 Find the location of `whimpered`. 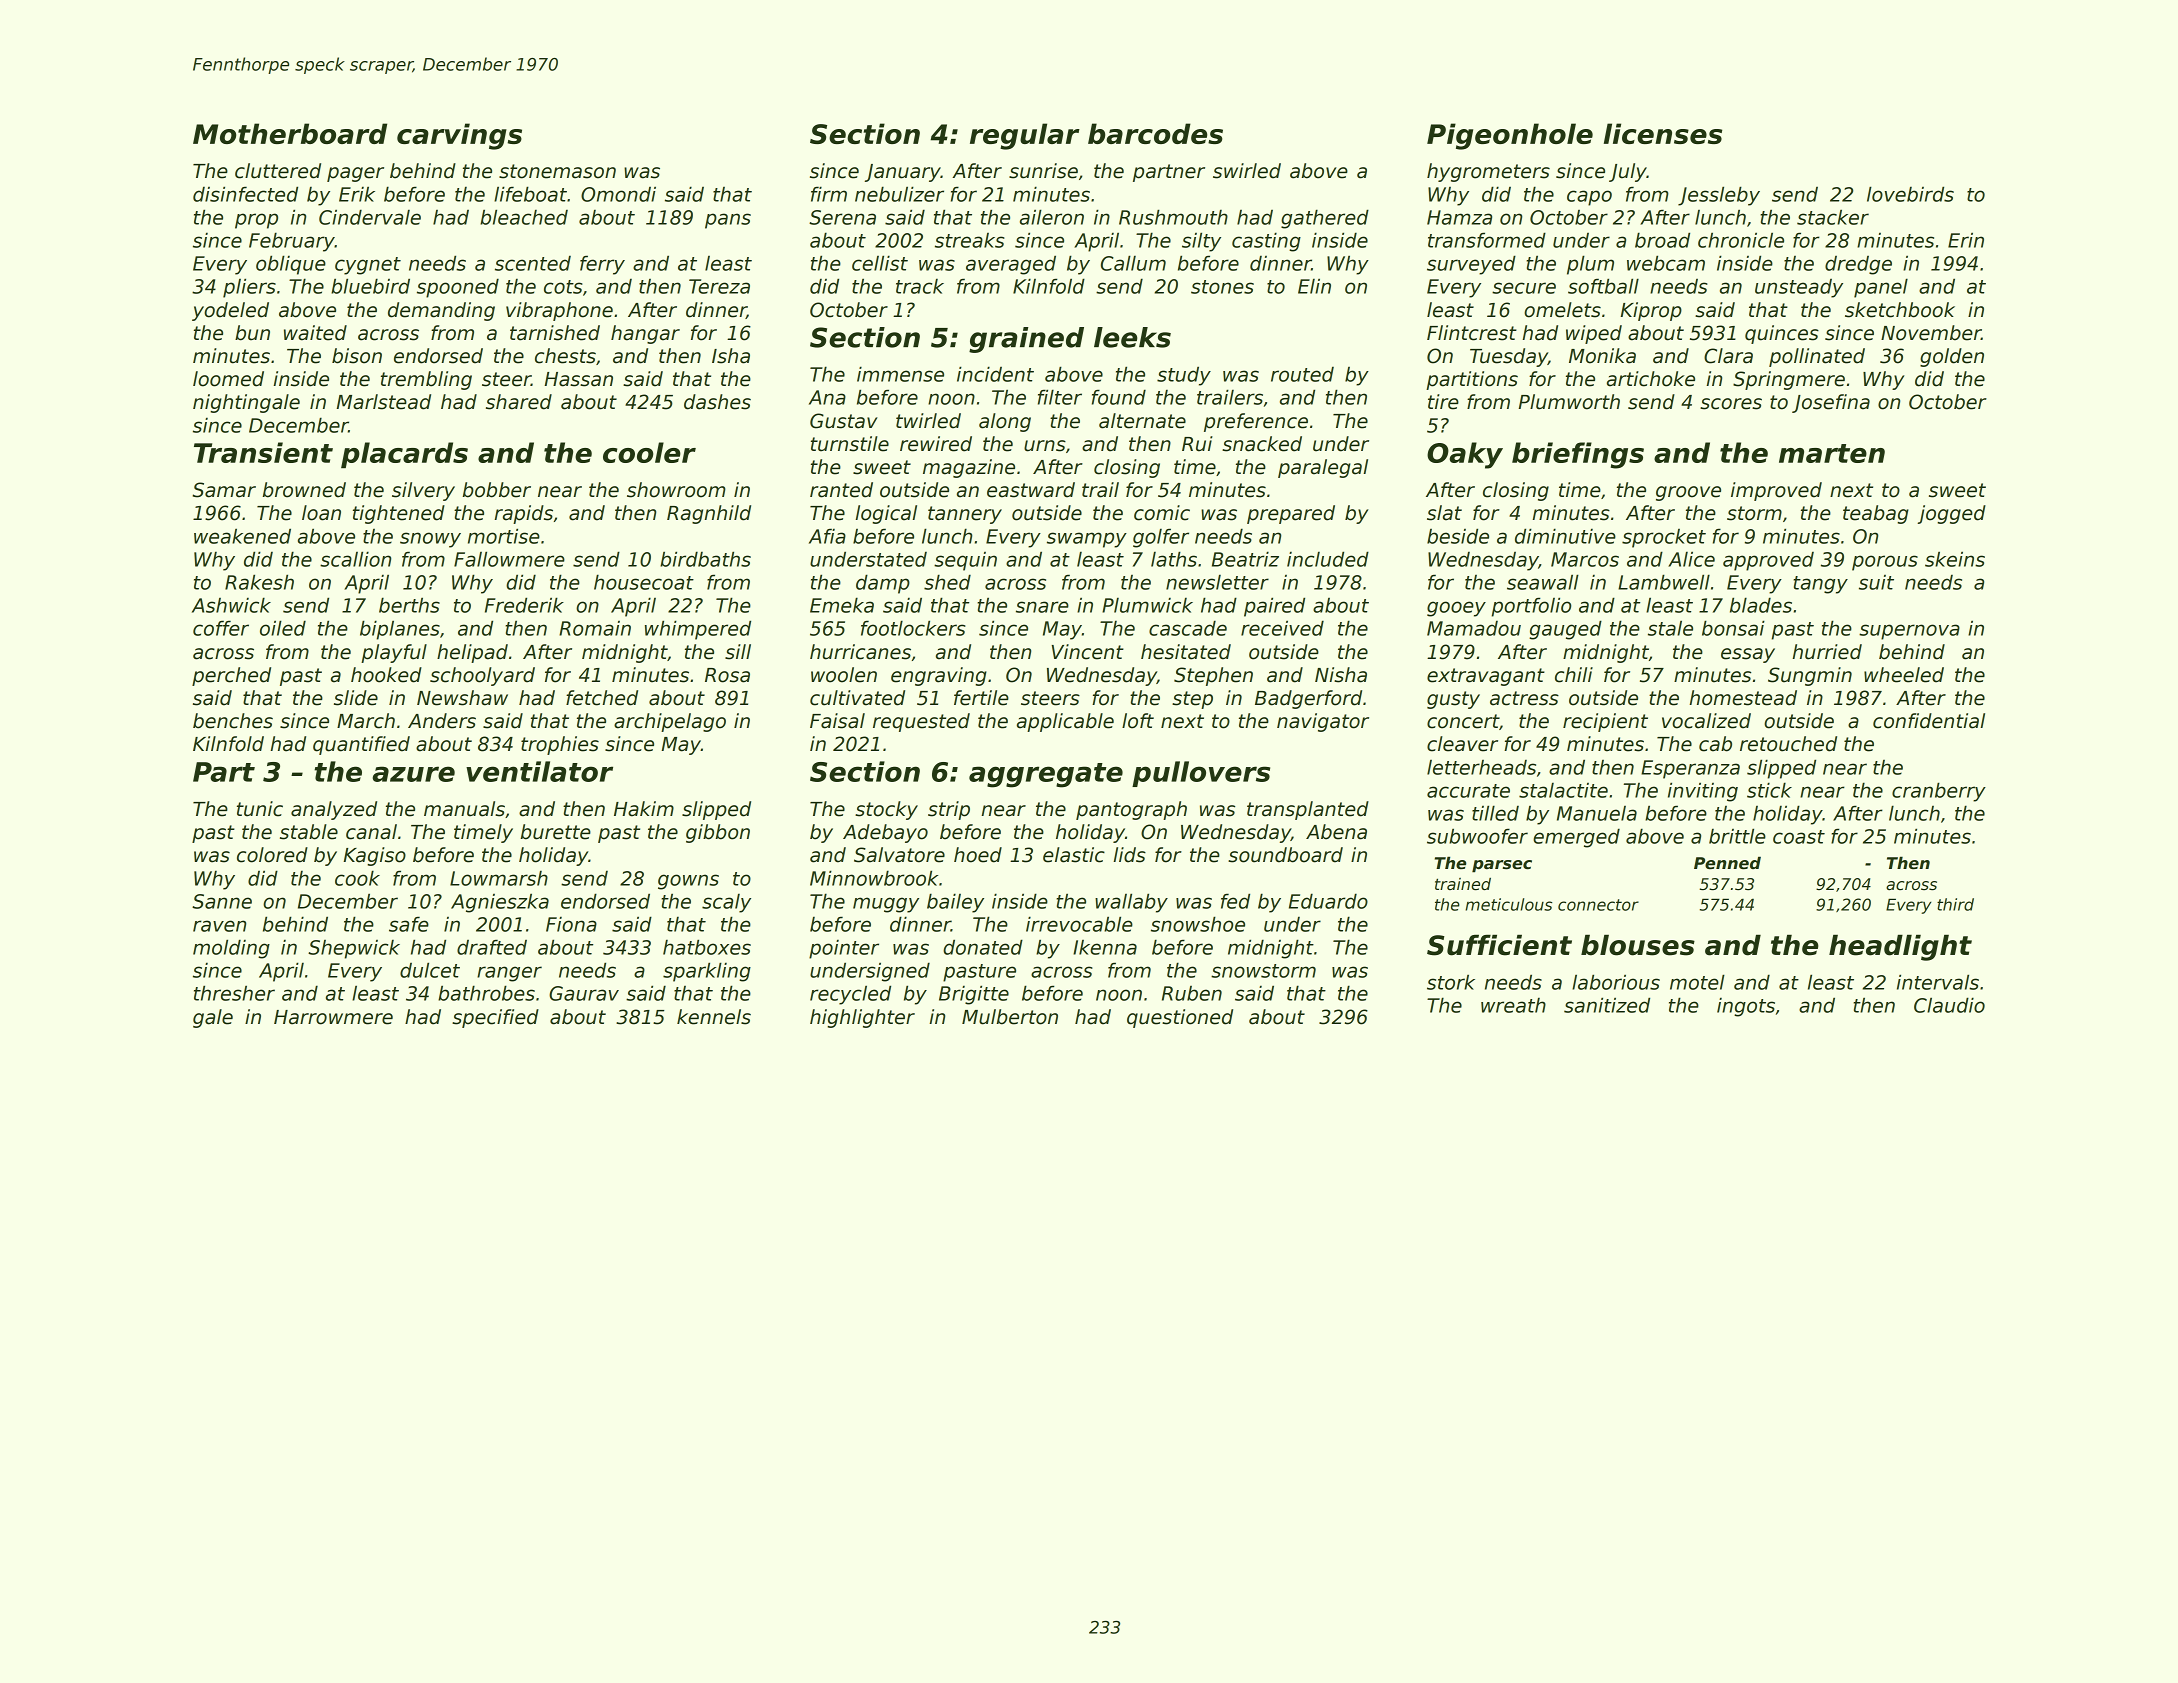

whimpered is located at coordinates (698, 630).
